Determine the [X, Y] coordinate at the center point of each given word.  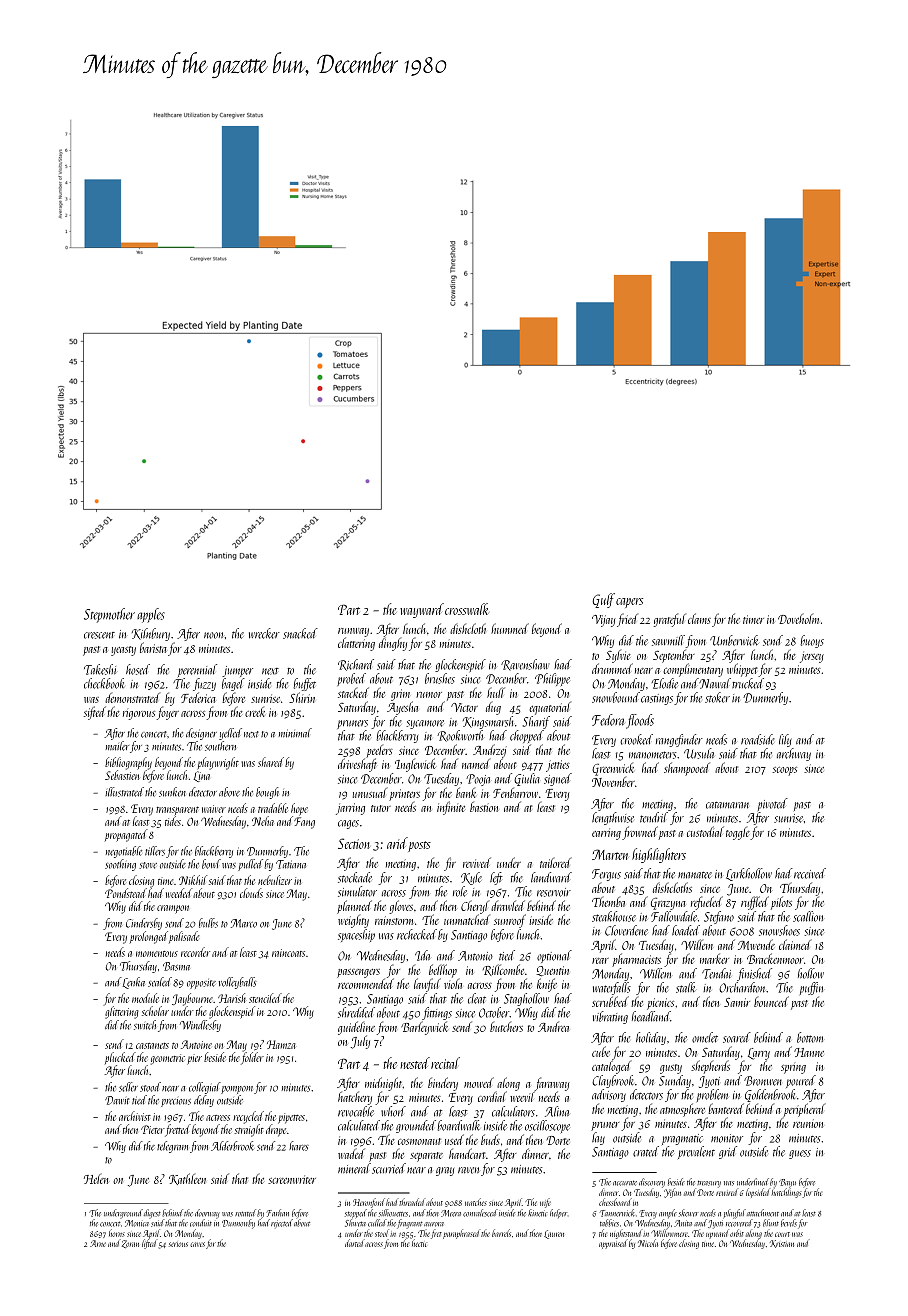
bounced [771, 1001]
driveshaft [357, 765]
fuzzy [204, 684]
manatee [695, 875]
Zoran [130, 1244]
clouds [251, 893]
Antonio [475, 956]
